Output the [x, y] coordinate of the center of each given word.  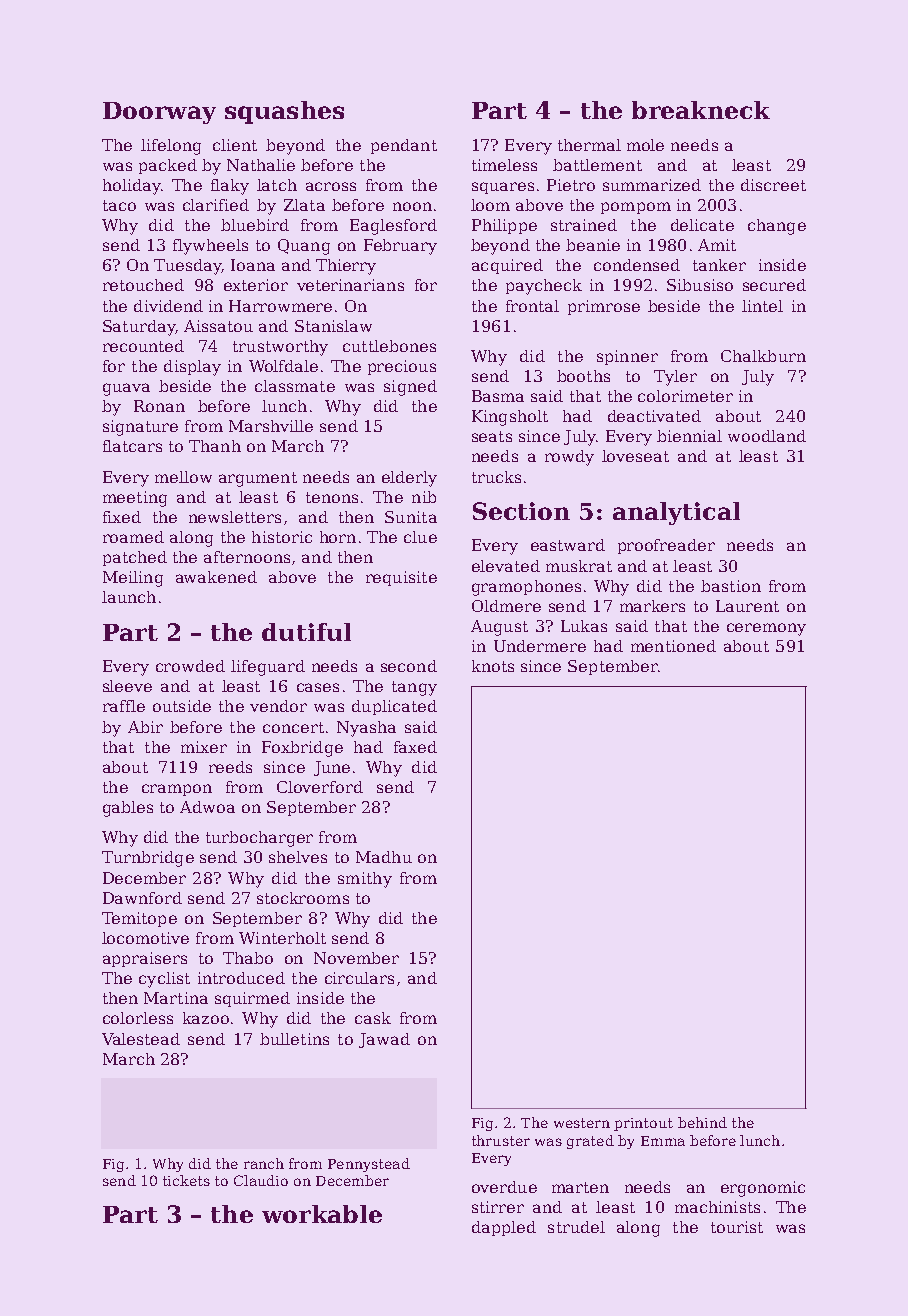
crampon [177, 790]
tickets [186, 1180]
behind [702, 1122]
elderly [409, 479]
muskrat [579, 566]
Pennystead [369, 1165]
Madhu [384, 857]
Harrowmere [280, 306]
